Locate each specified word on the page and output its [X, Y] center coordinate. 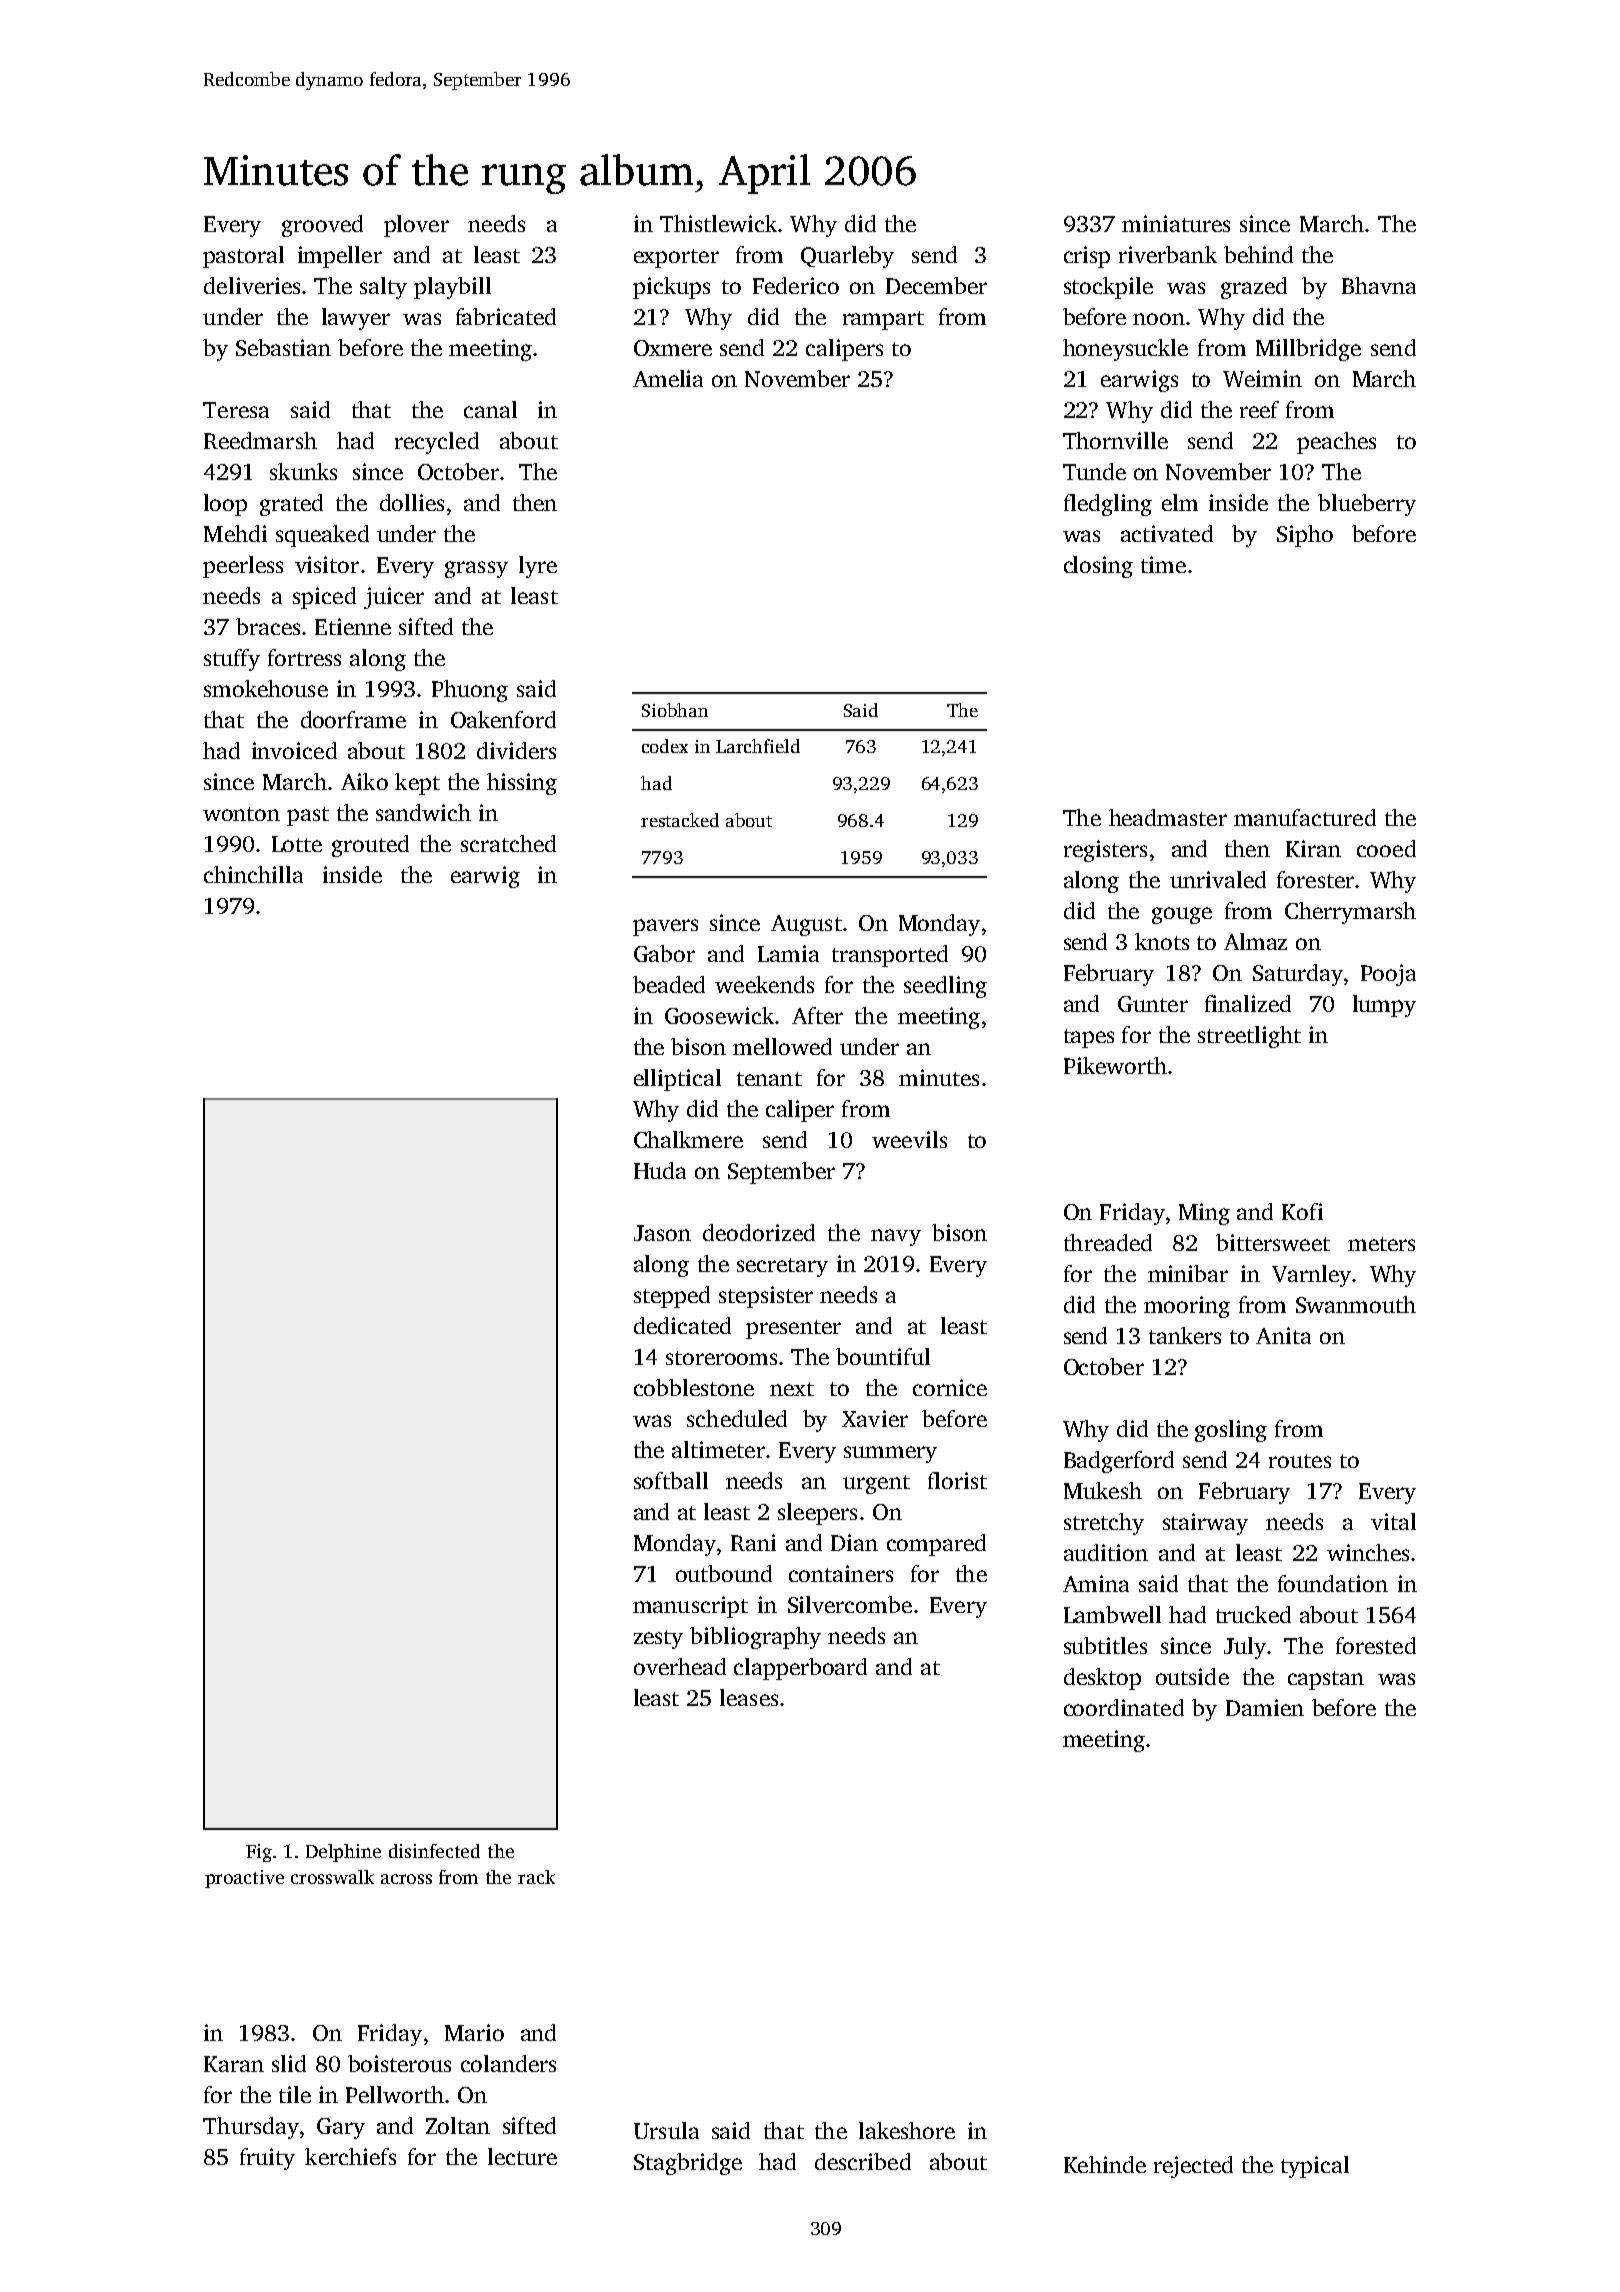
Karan [234, 2064]
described [863, 2161]
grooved [322, 226]
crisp [1087, 257]
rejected [1193, 2167]
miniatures [1176, 223]
